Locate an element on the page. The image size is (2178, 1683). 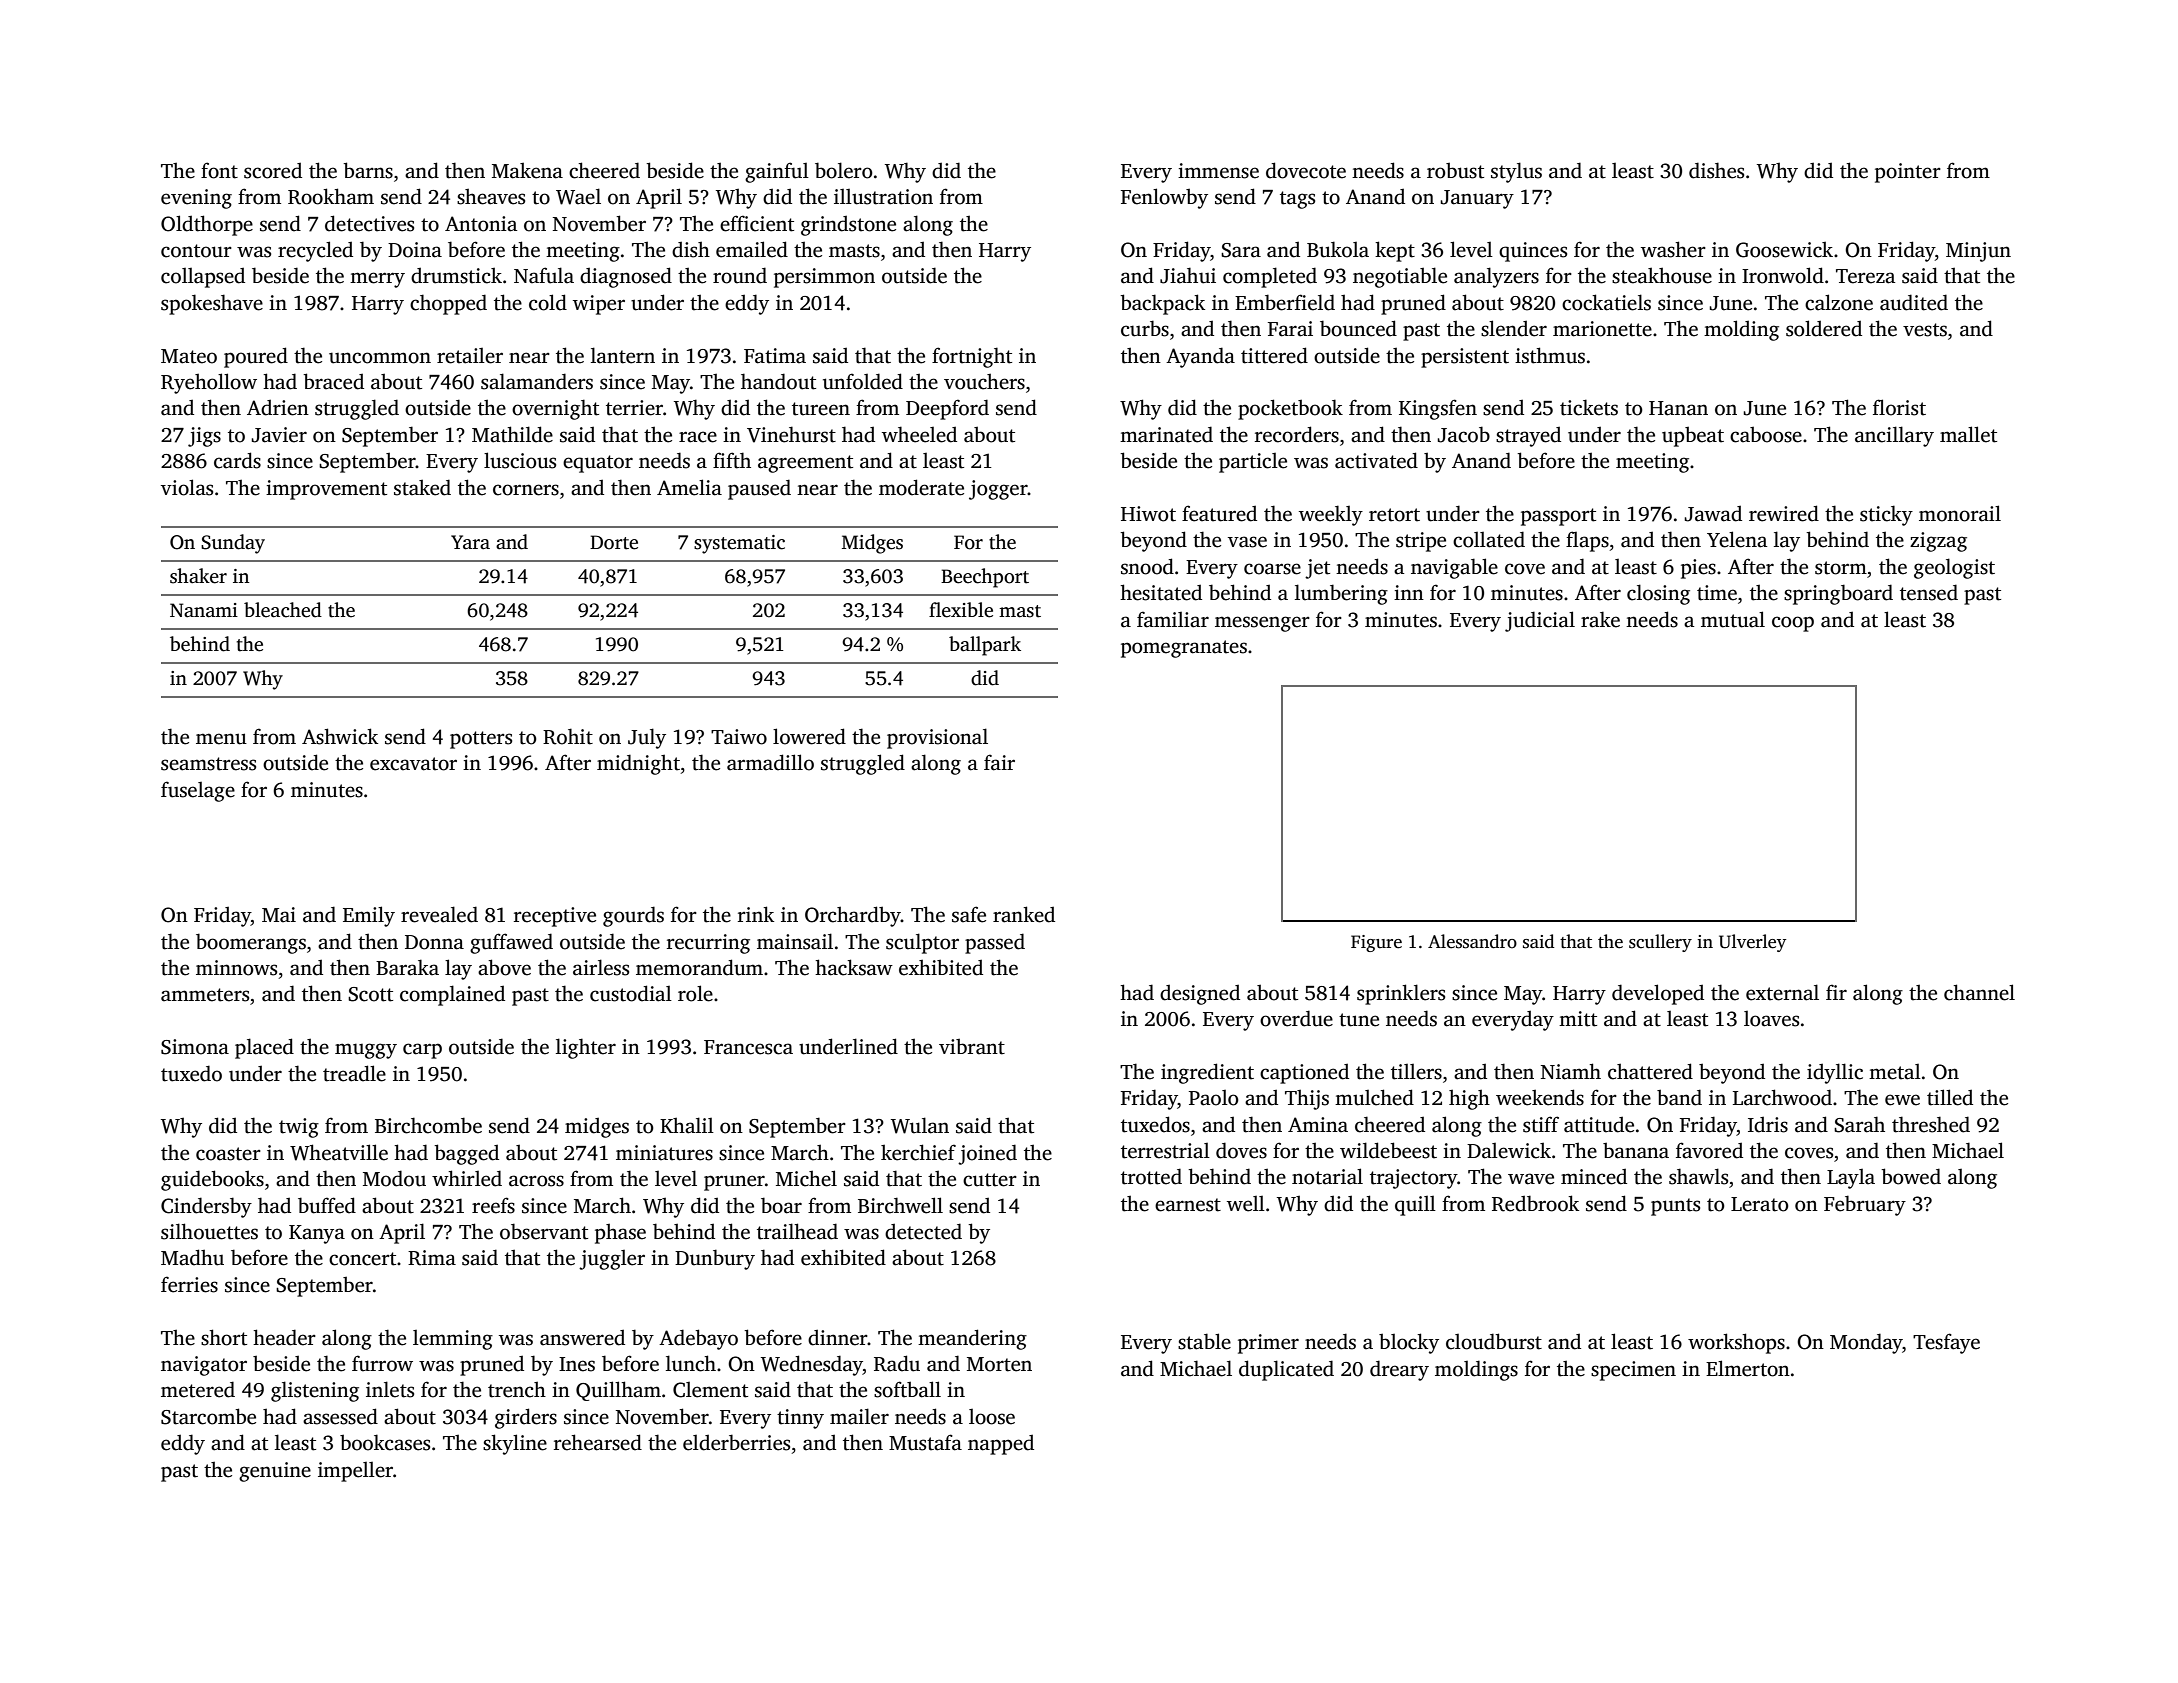
genuine is located at coordinates (275, 1472).
